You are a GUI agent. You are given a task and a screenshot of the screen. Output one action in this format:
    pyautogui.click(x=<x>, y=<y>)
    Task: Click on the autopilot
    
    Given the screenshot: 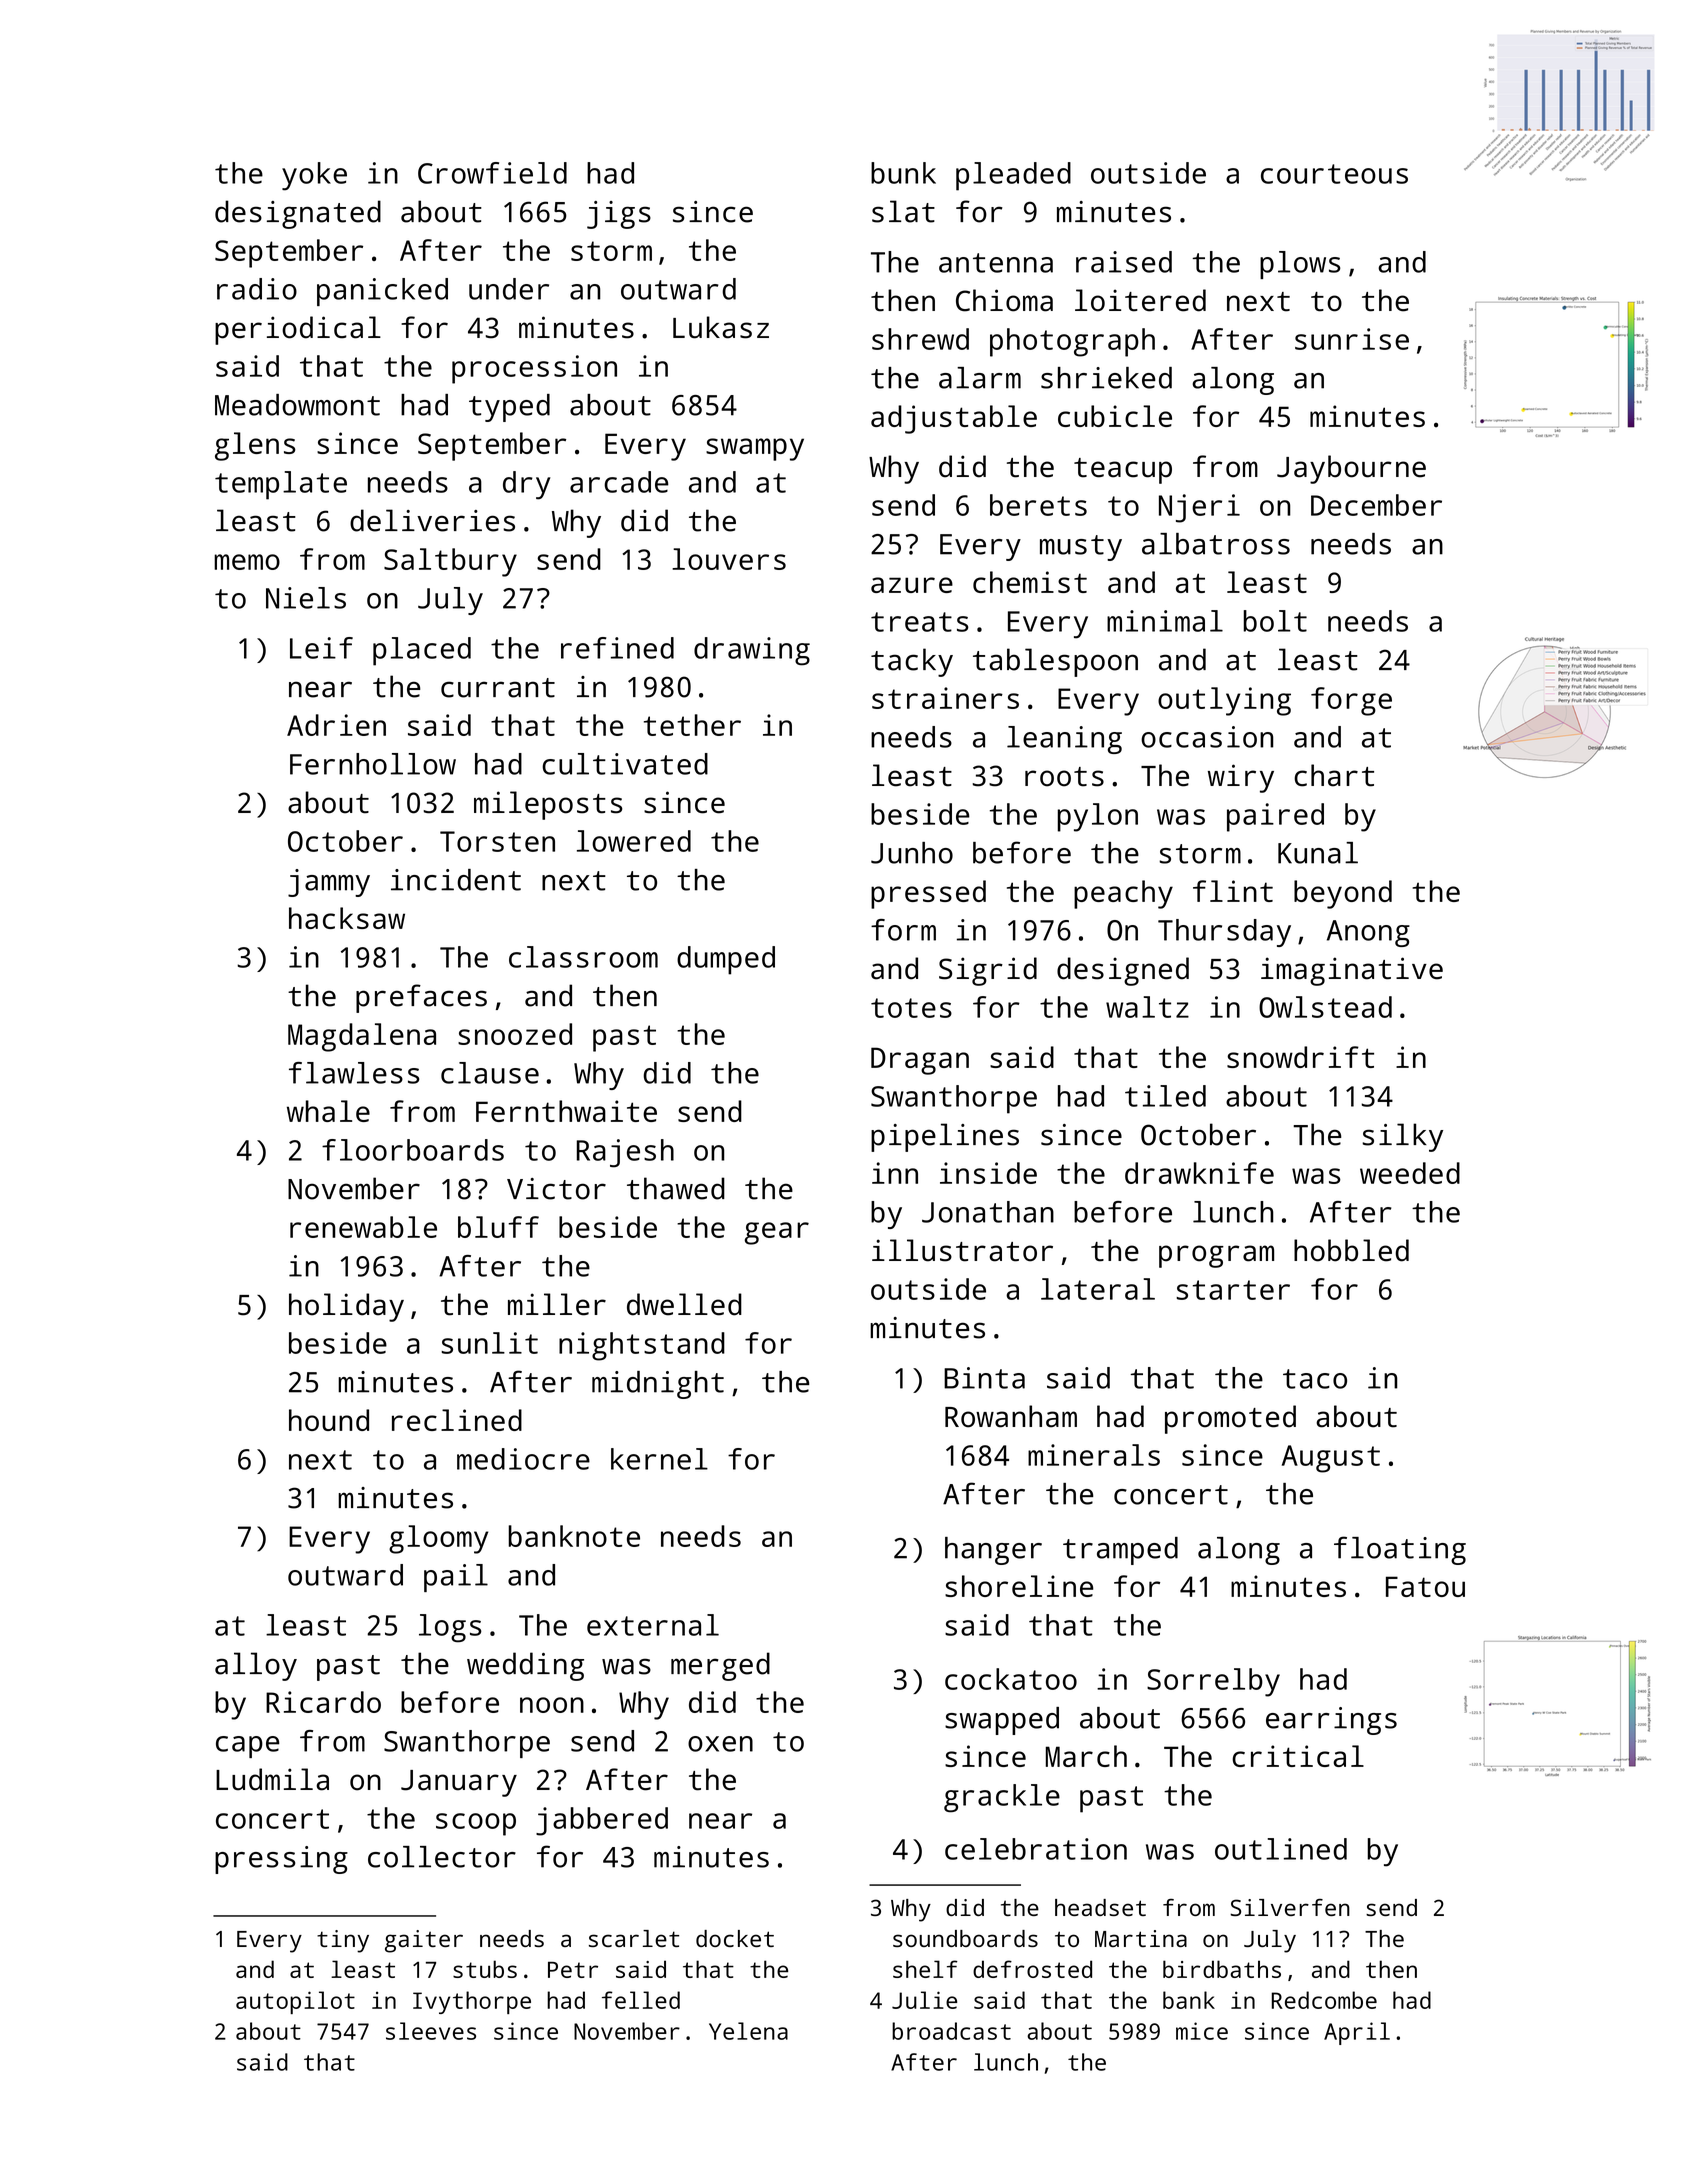 What is the action you would take?
    pyautogui.click(x=295, y=2002)
